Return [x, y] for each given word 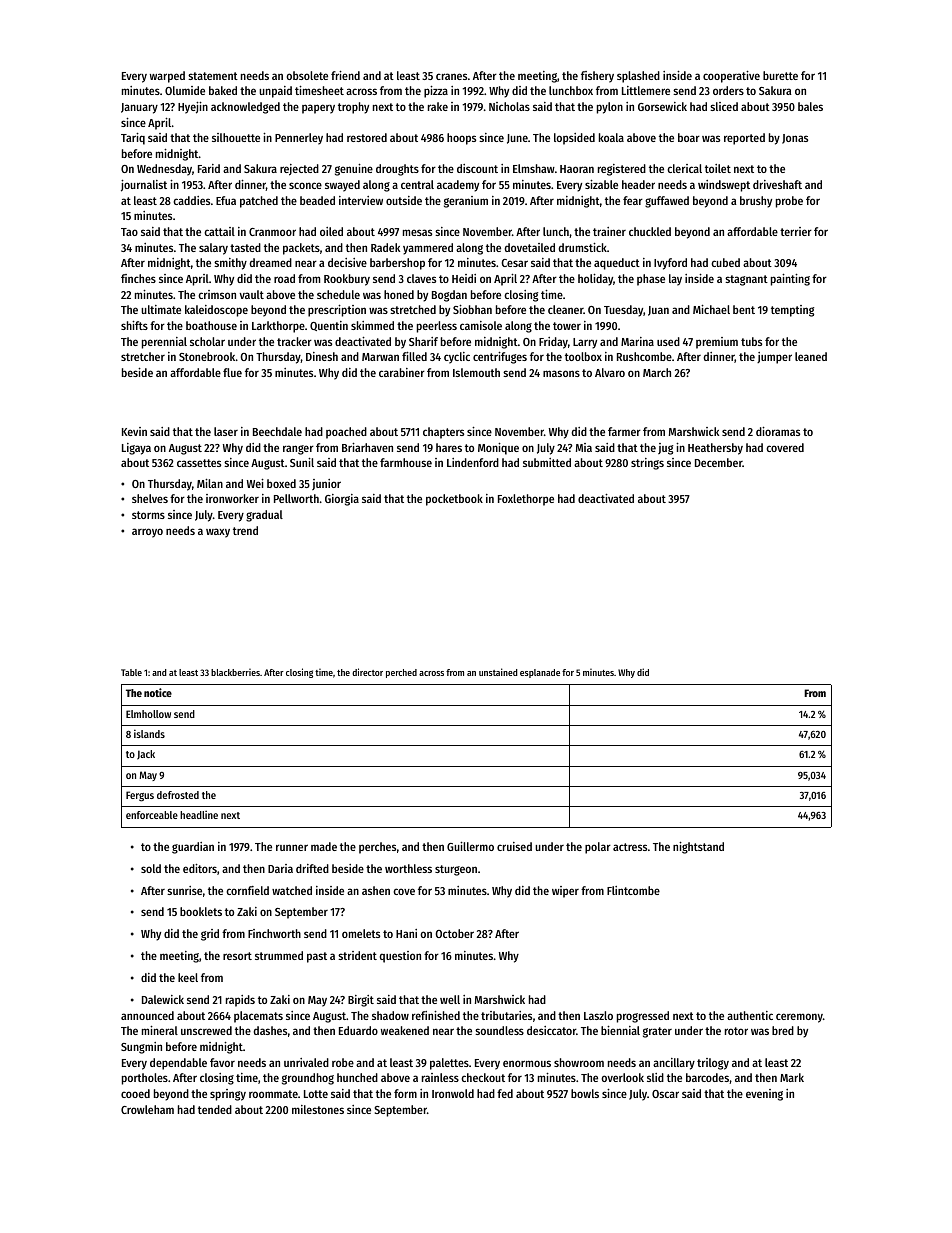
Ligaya [136, 449]
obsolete [307, 75]
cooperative [731, 77]
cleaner [565, 309]
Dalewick [163, 999]
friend [345, 75]
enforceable [152, 815]
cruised [514, 846]
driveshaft [777, 184]
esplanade [540, 673]
